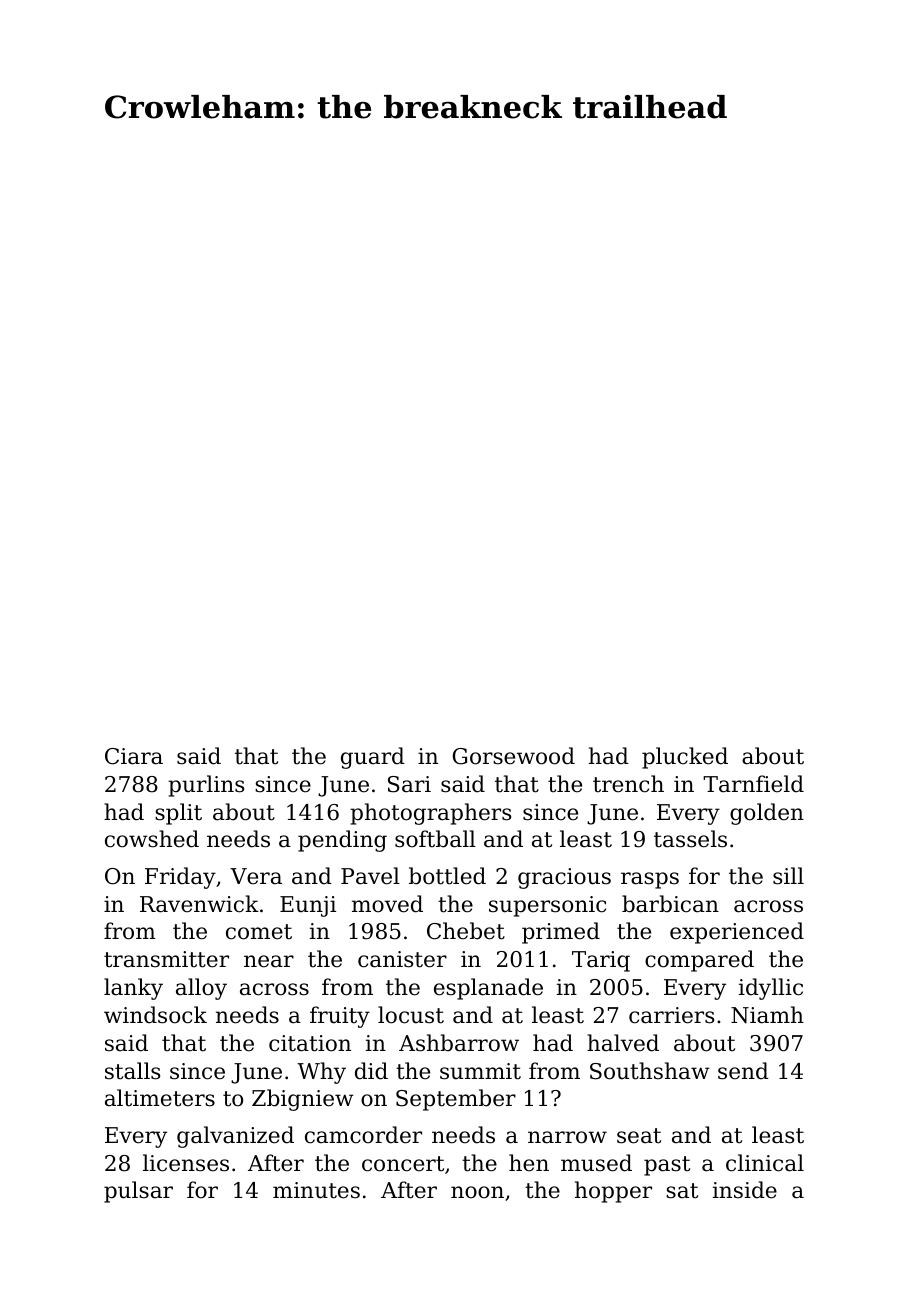 Image resolution: width=908 pixels, height=1316 pixels. What do you see at coordinates (685, 758) in the screenshot?
I see `plucked` at bounding box center [685, 758].
